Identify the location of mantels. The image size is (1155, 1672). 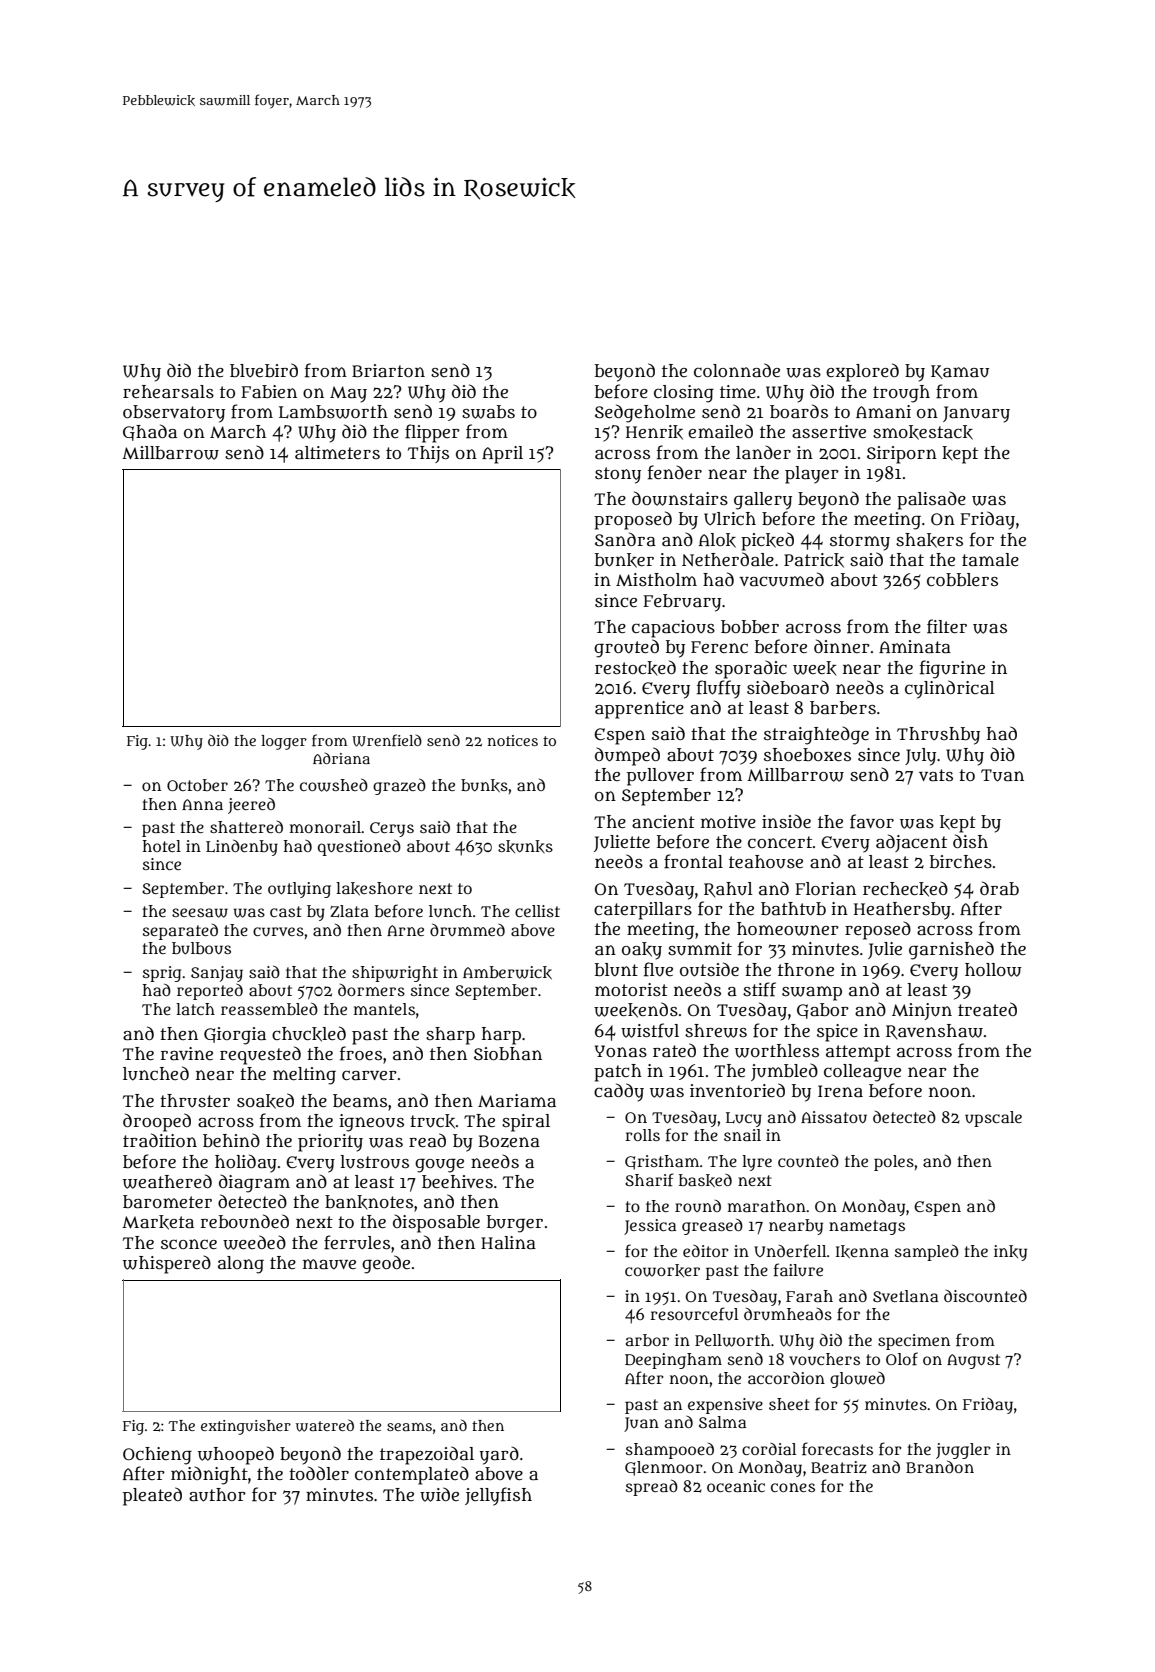
(384, 1009).
